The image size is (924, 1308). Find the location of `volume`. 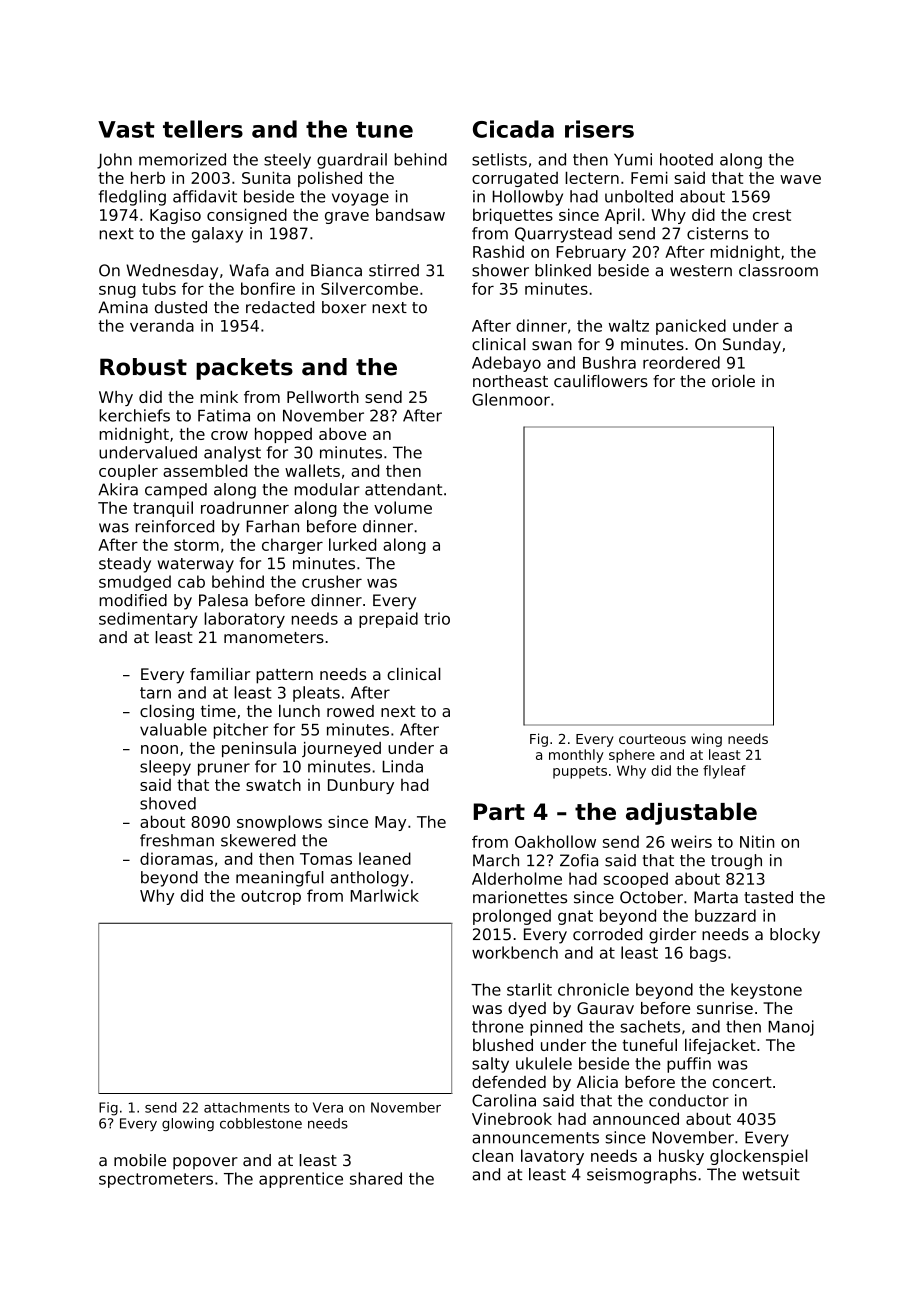

volume is located at coordinates (403, 507).
